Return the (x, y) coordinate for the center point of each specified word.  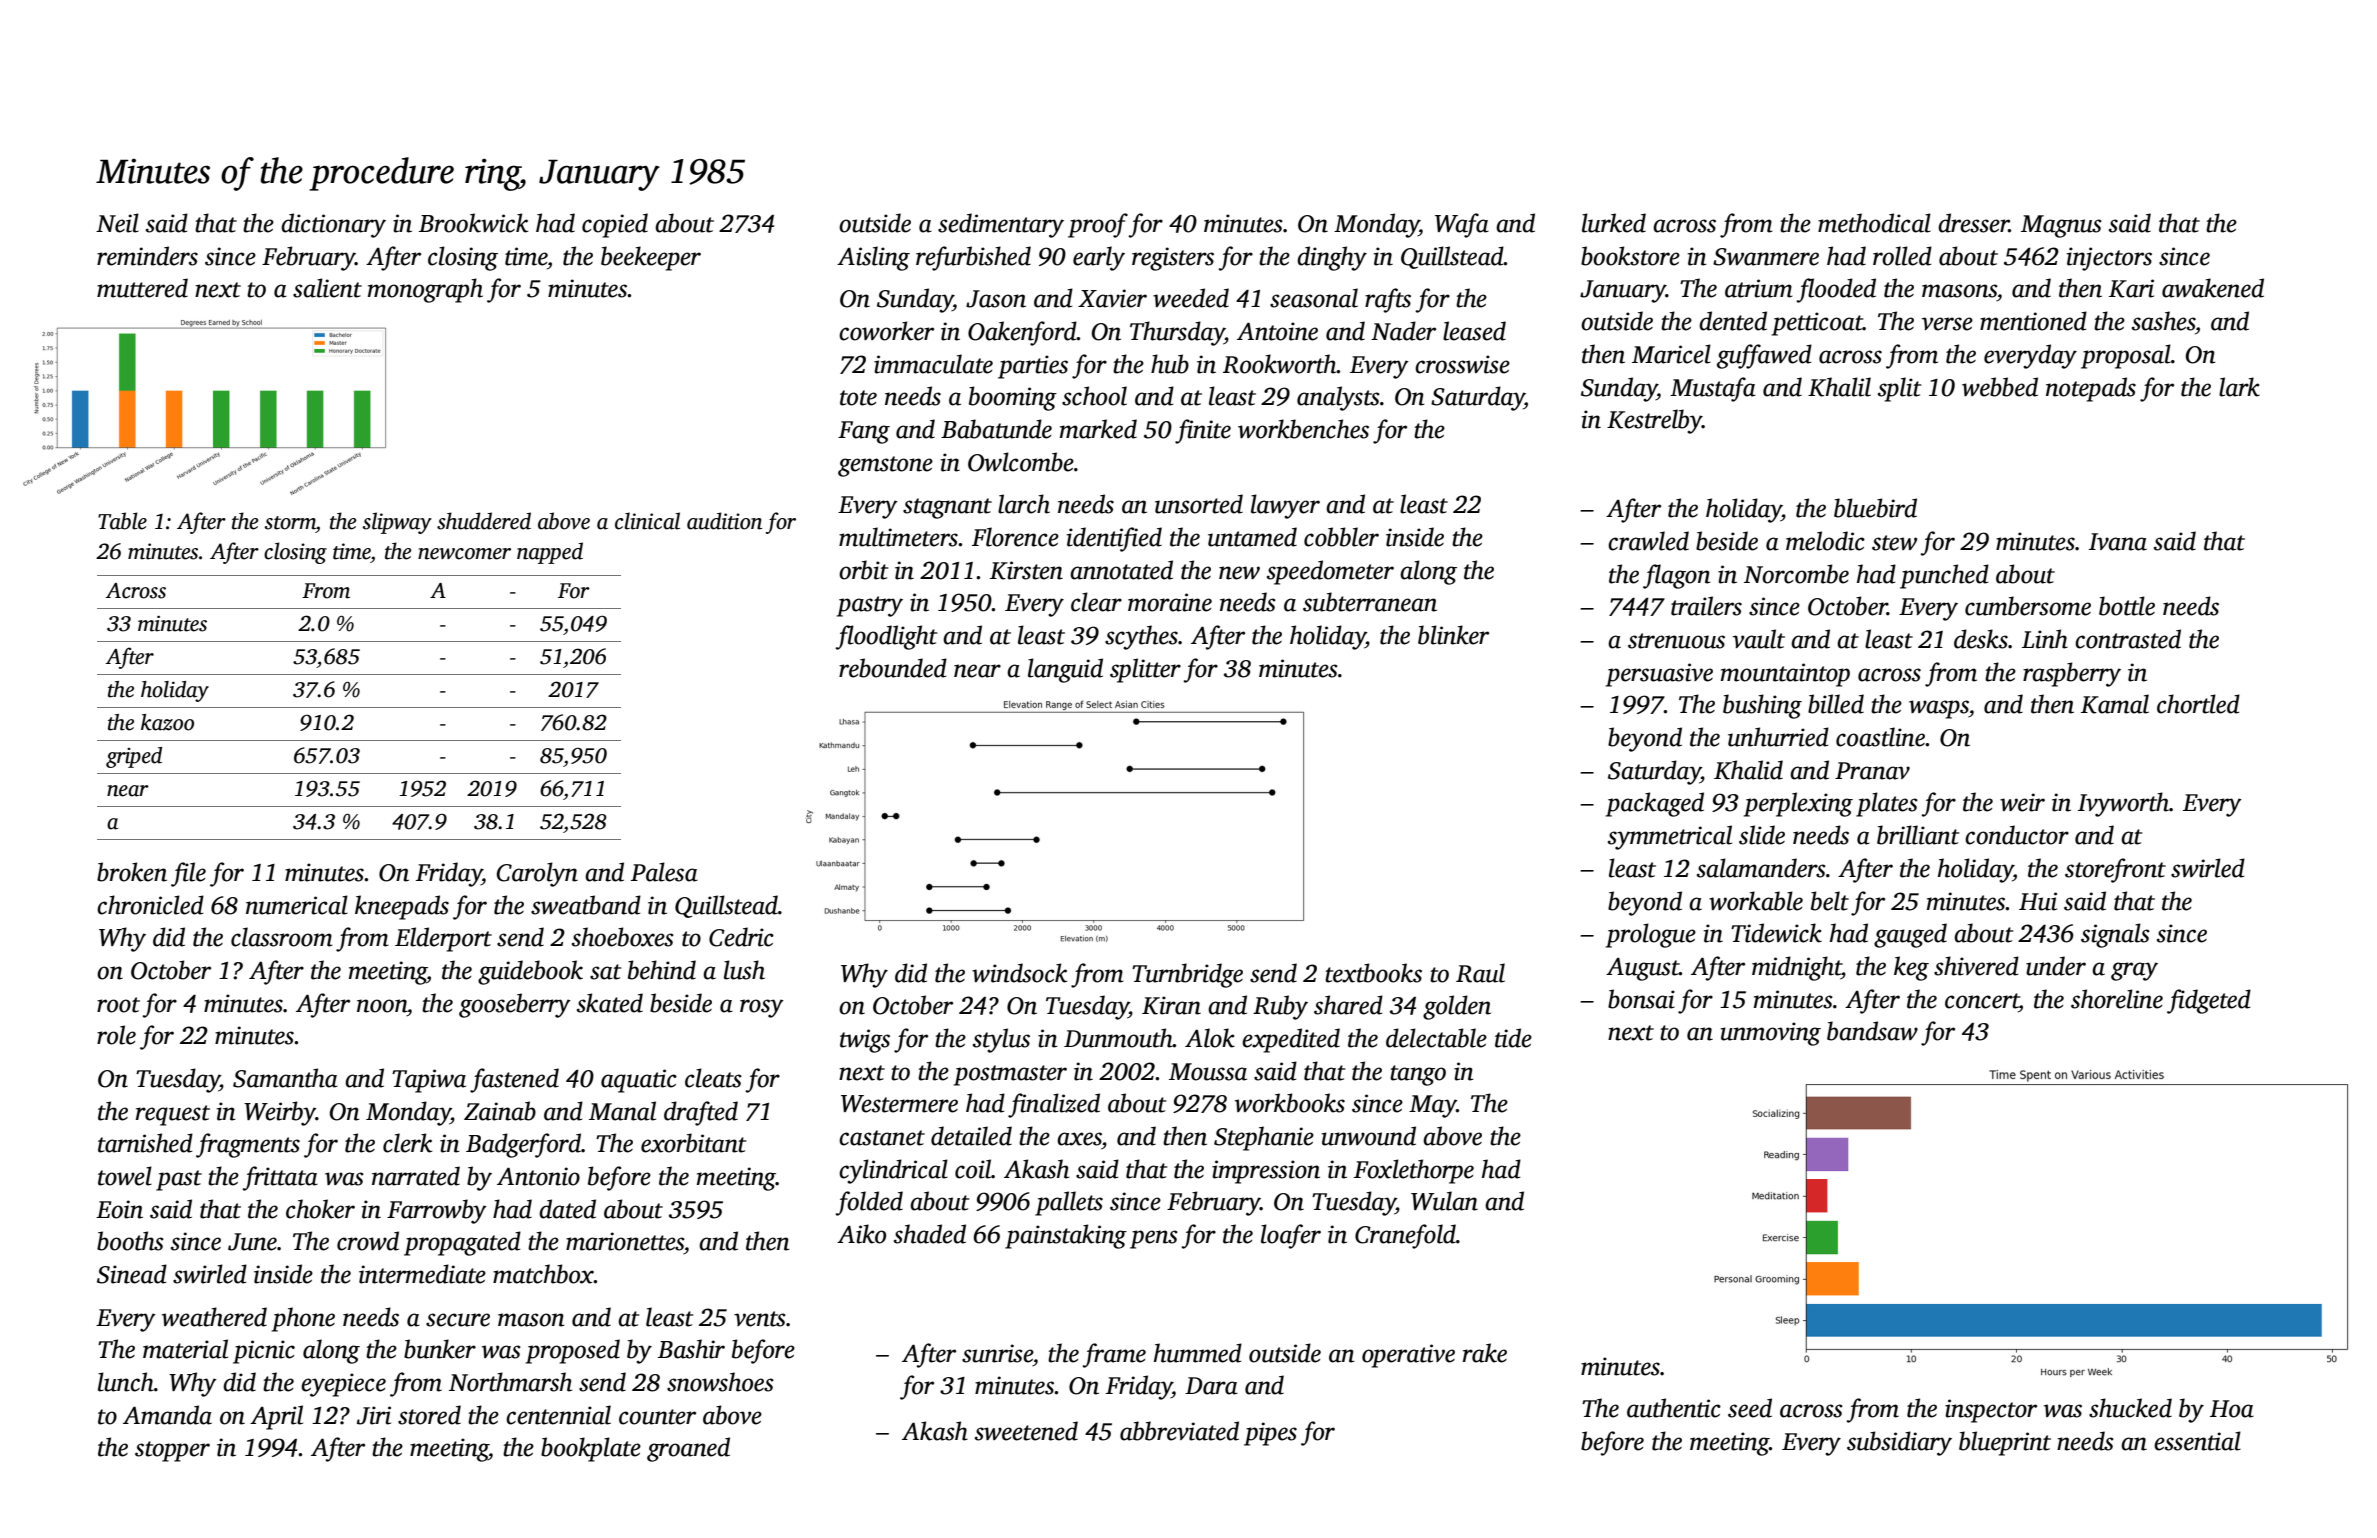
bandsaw (1872, 1031)
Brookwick (473, 223)
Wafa (1462, 225)
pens (1154, 1239)
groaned (688, 1449)
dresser (1973, 223)
